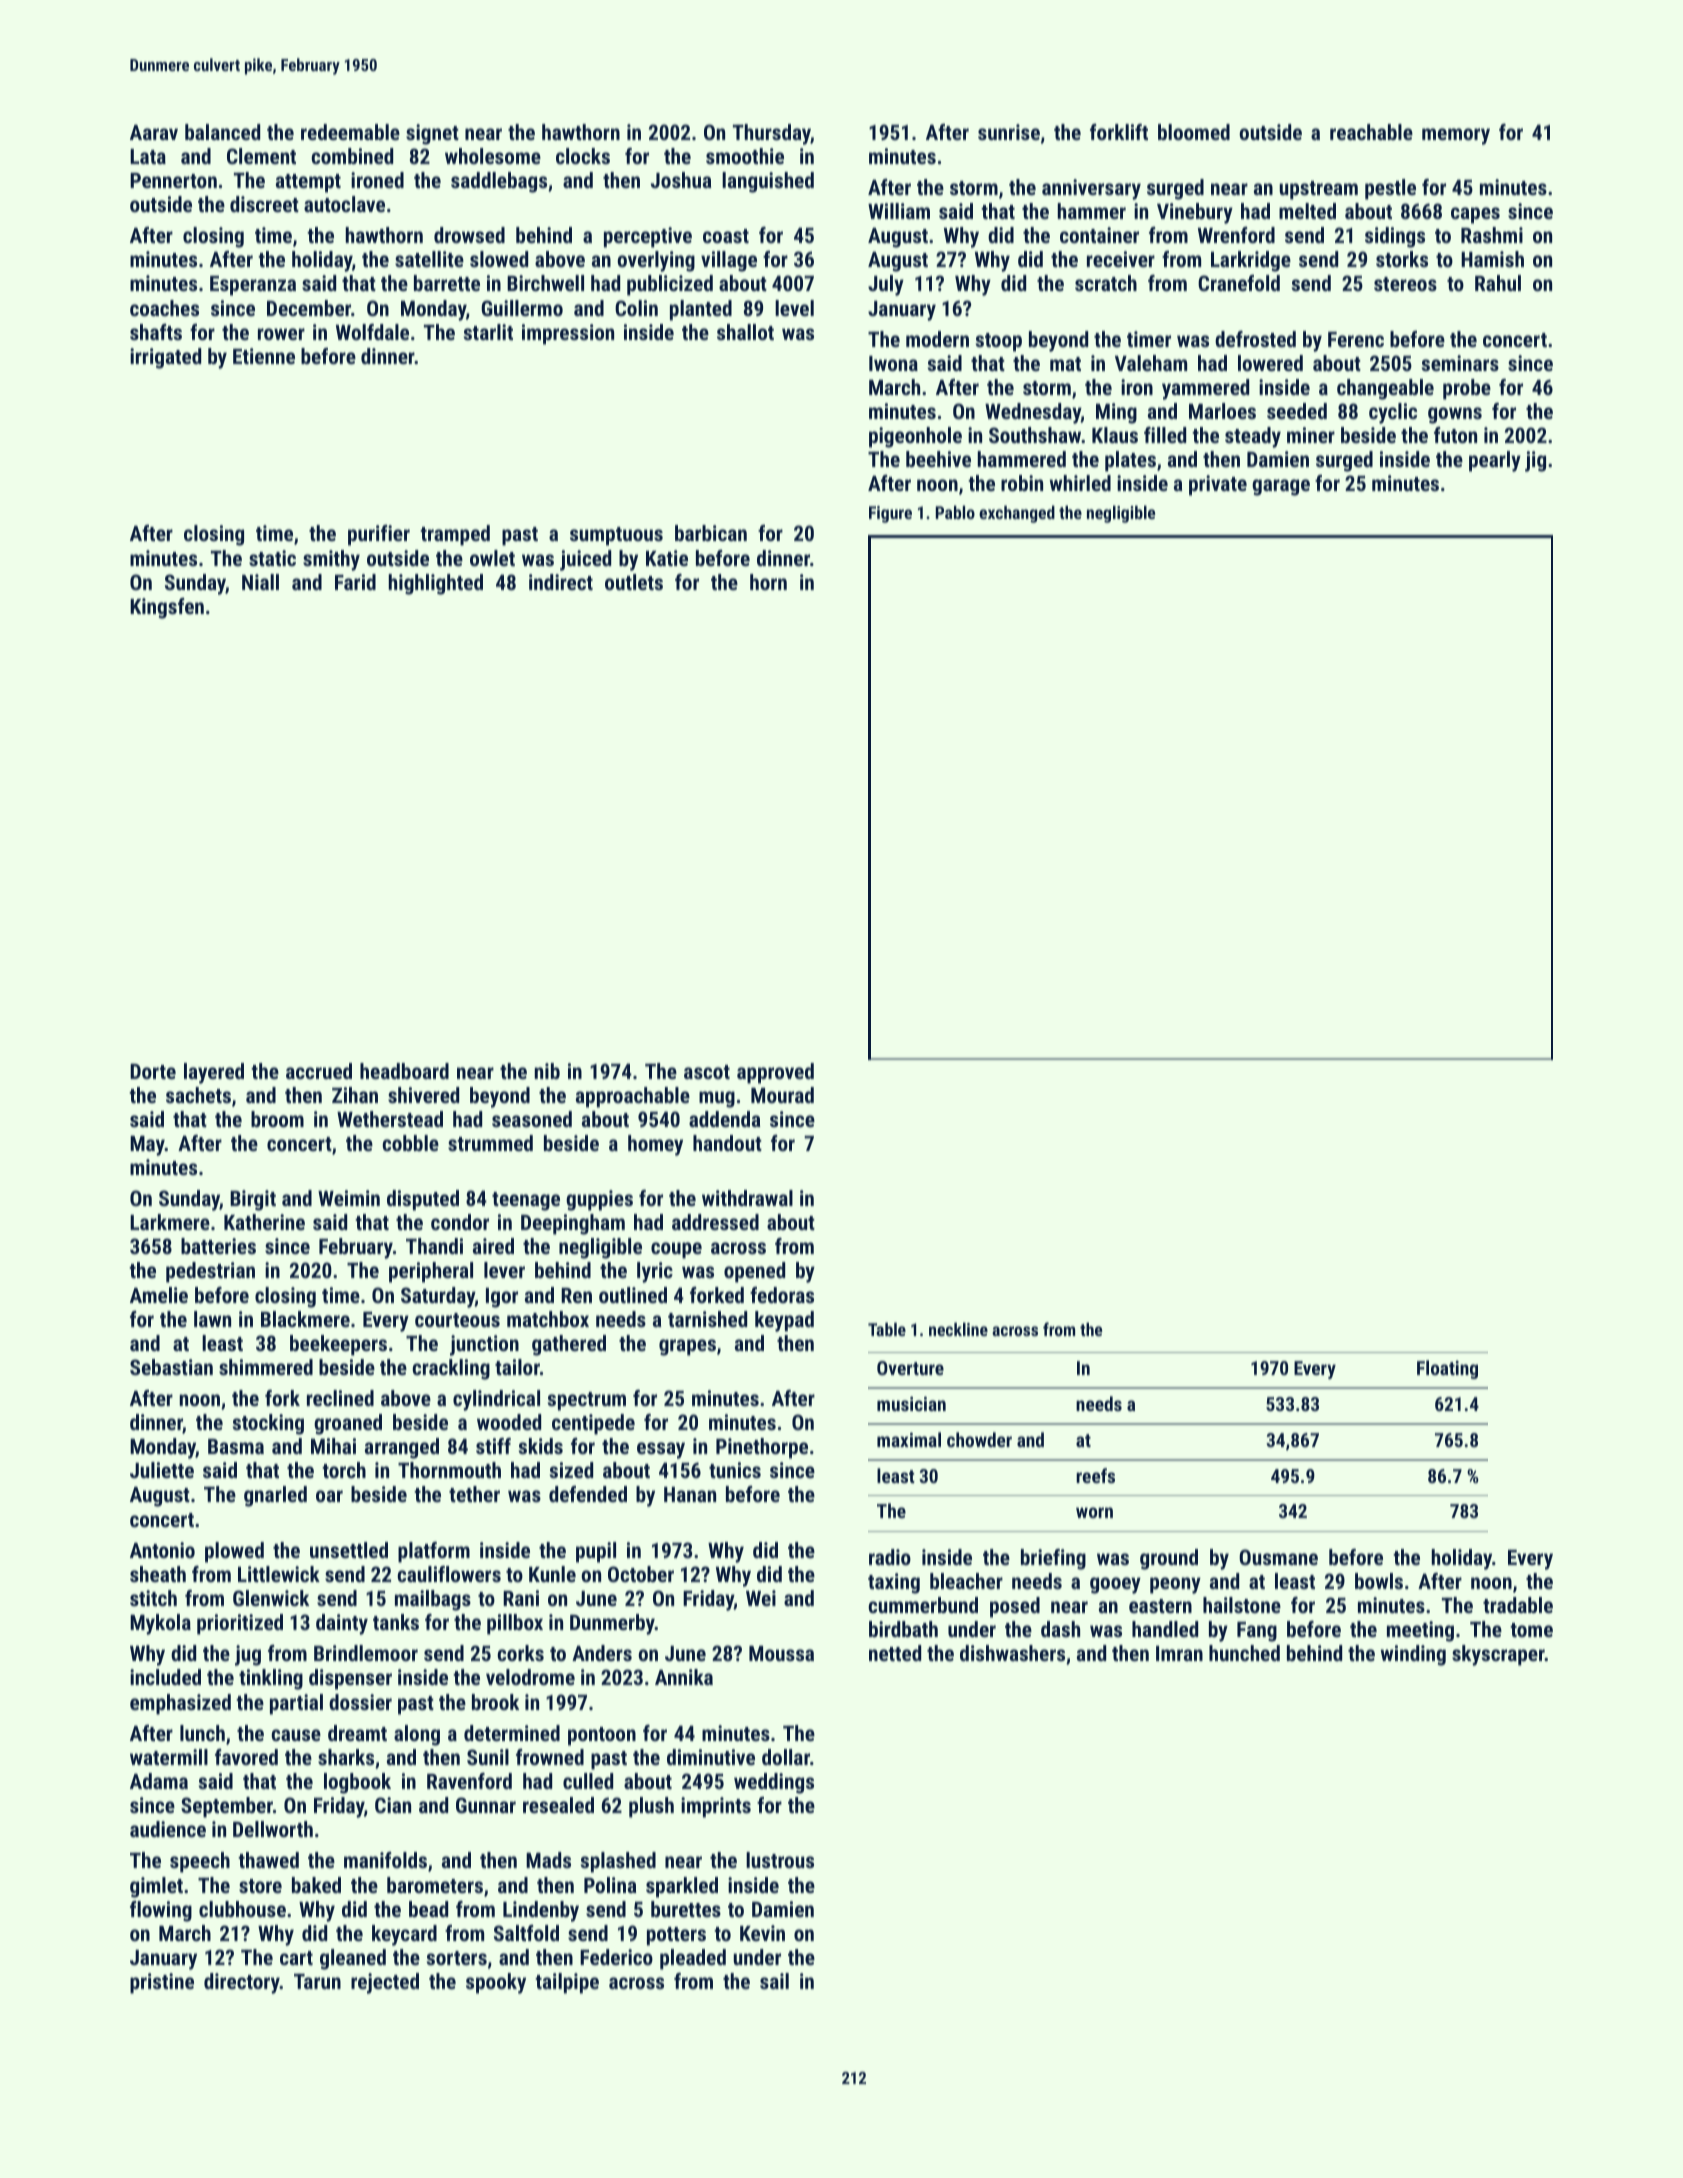  I want to click on October, so click(641, 1574).
